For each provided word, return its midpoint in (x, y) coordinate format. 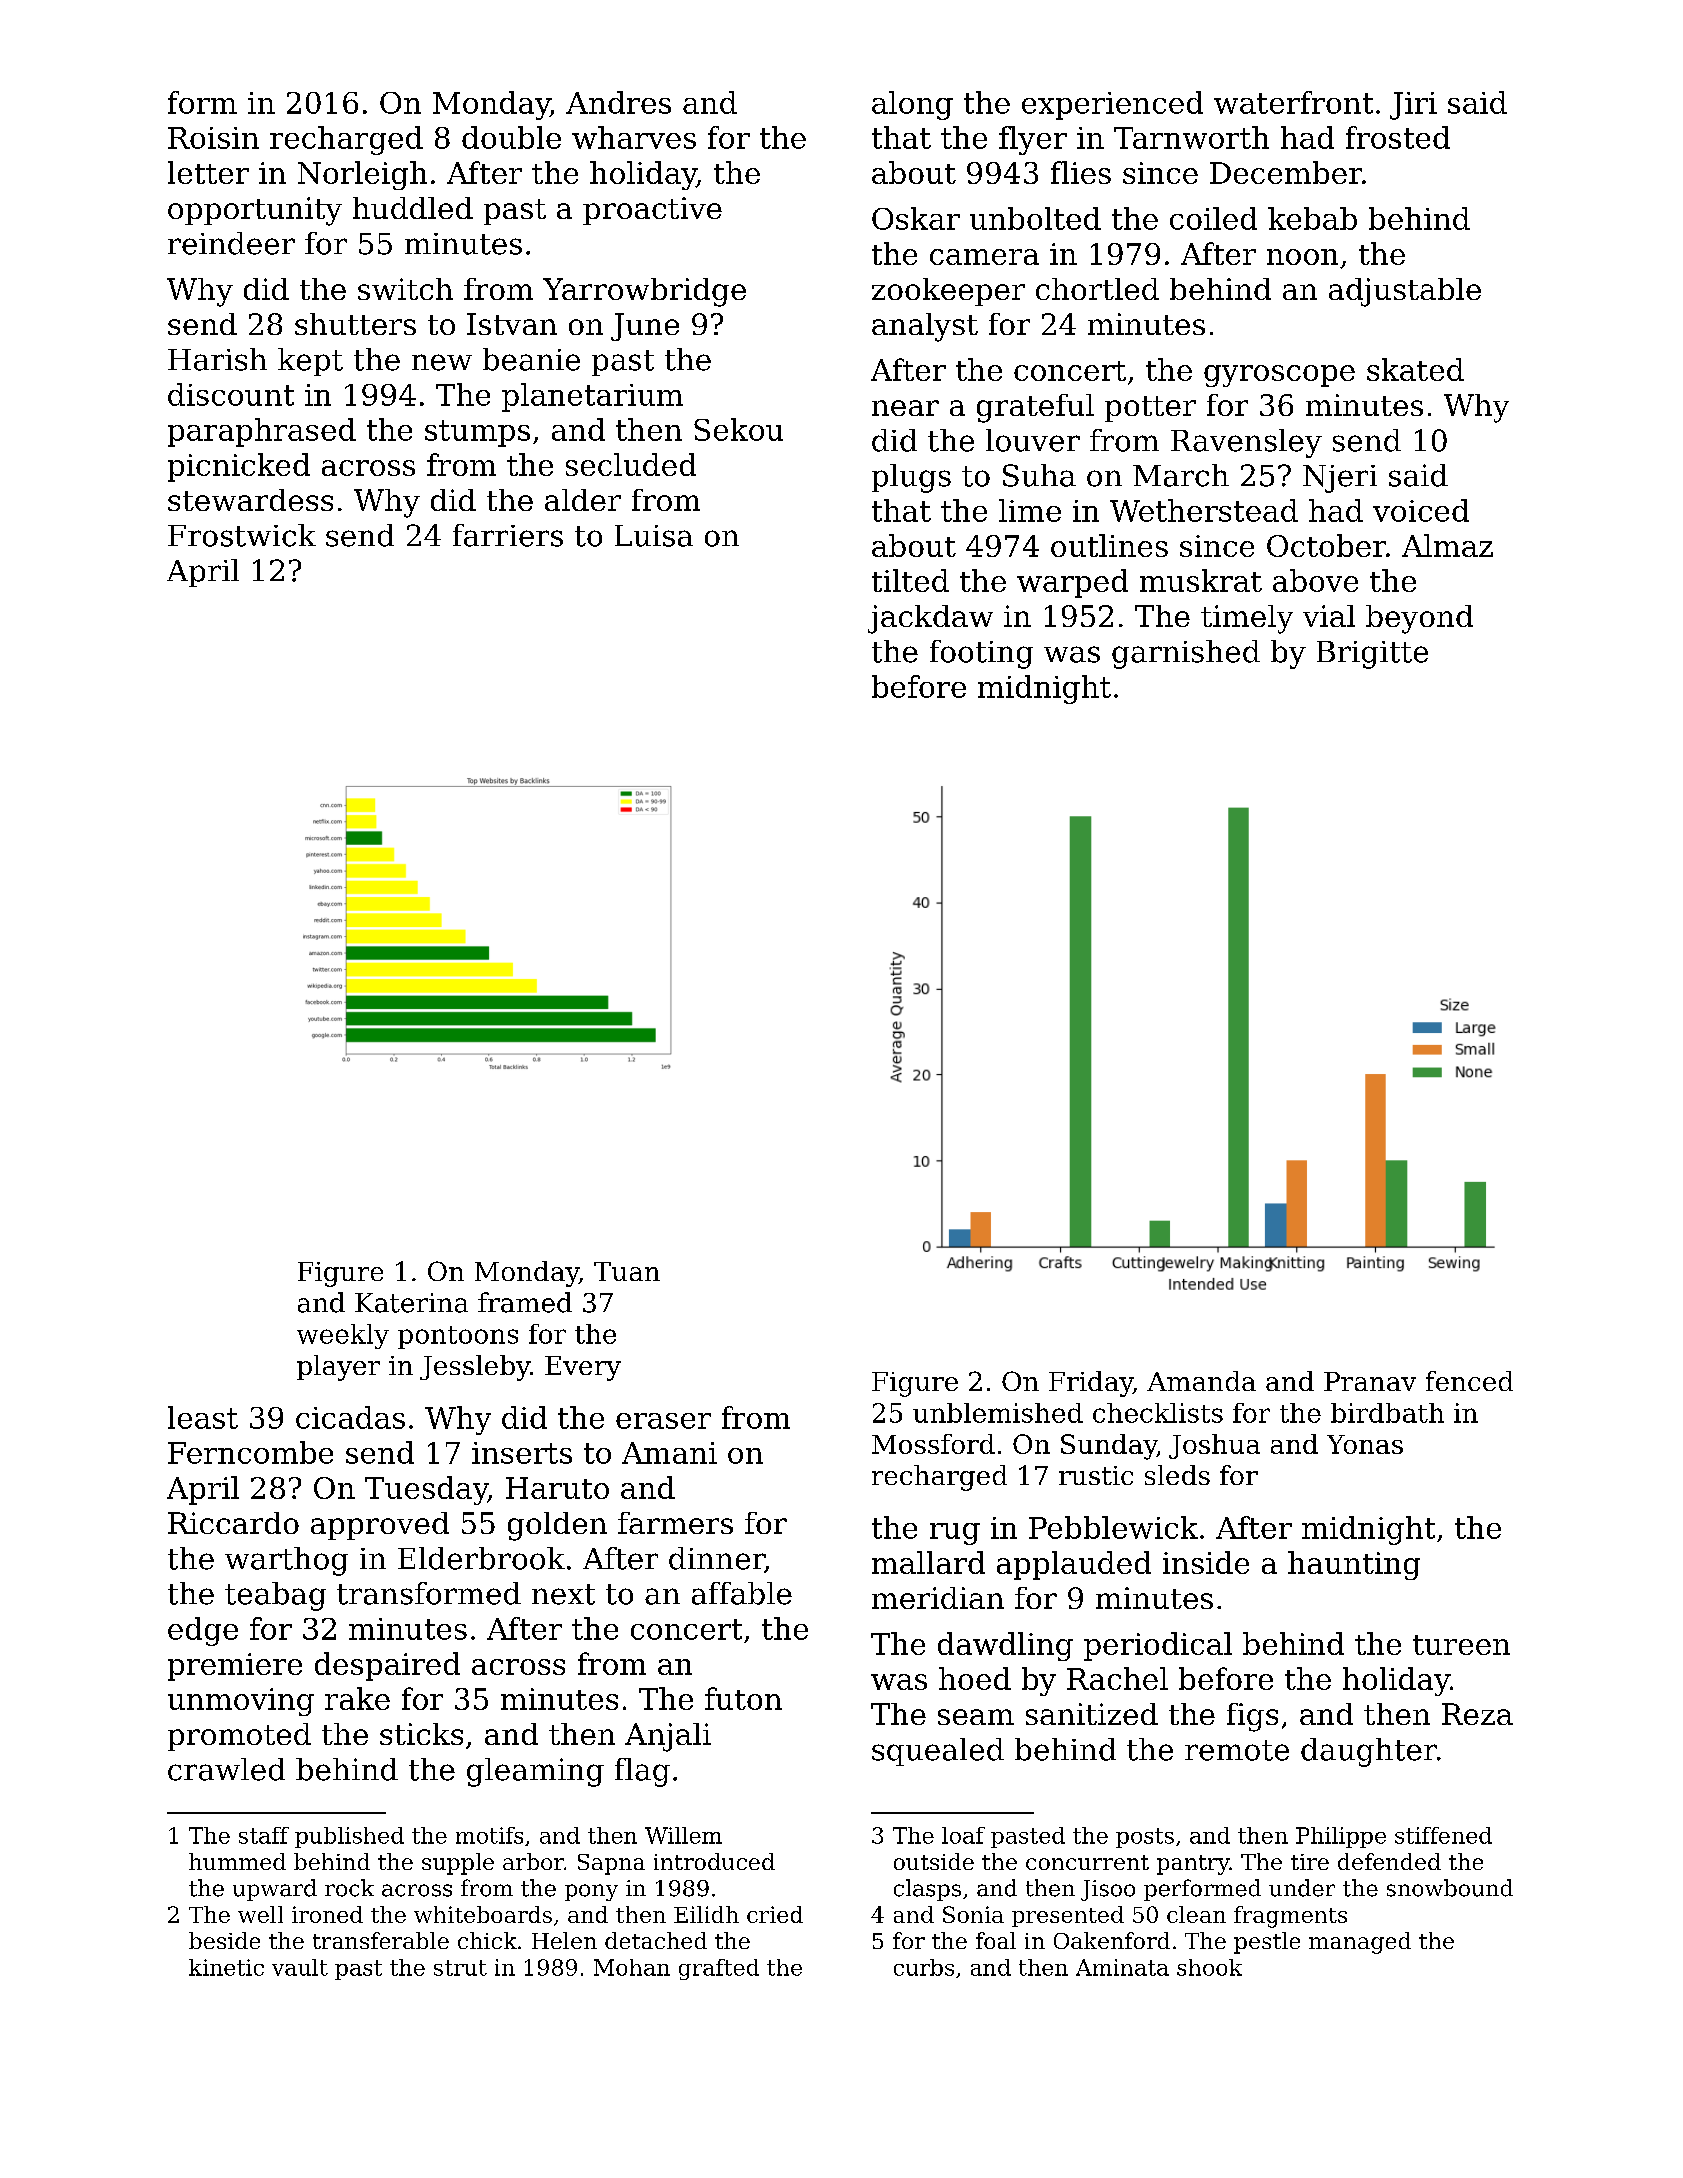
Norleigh (362, 175)
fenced (1469, 1381)
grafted (719, 1969)
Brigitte (1372, 655)
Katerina (411, 1303)
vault (300, 1967)
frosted (1398, 137)
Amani (669, 1453)
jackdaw (930, 619)
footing (981, 654)
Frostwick (242, 535)
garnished (1186, 654)
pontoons (458, 1337)
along (912, 105)
